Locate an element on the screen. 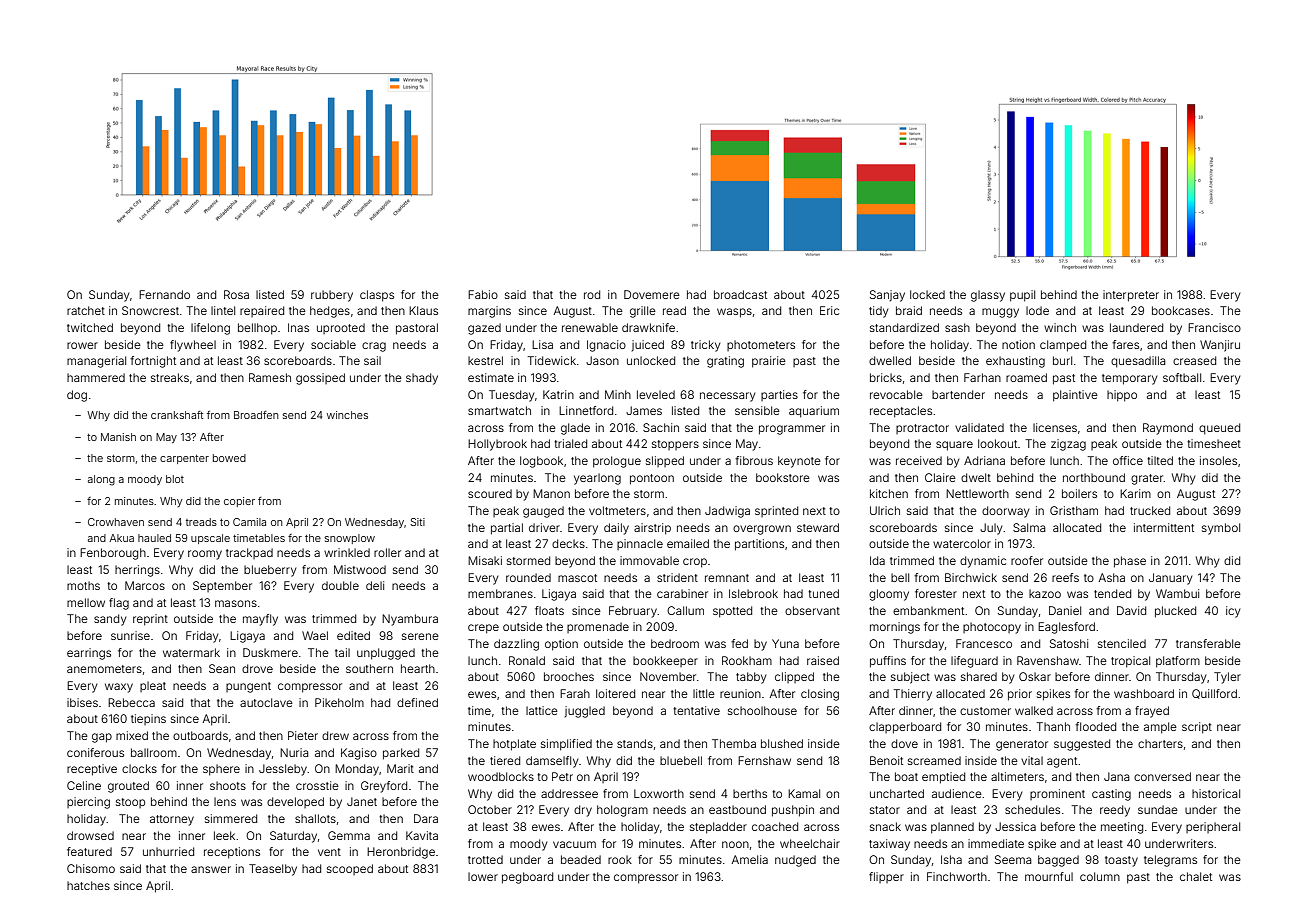 This screenshot has width=1308, height=924. Fernshaw is located at coordinates (764, 760).
